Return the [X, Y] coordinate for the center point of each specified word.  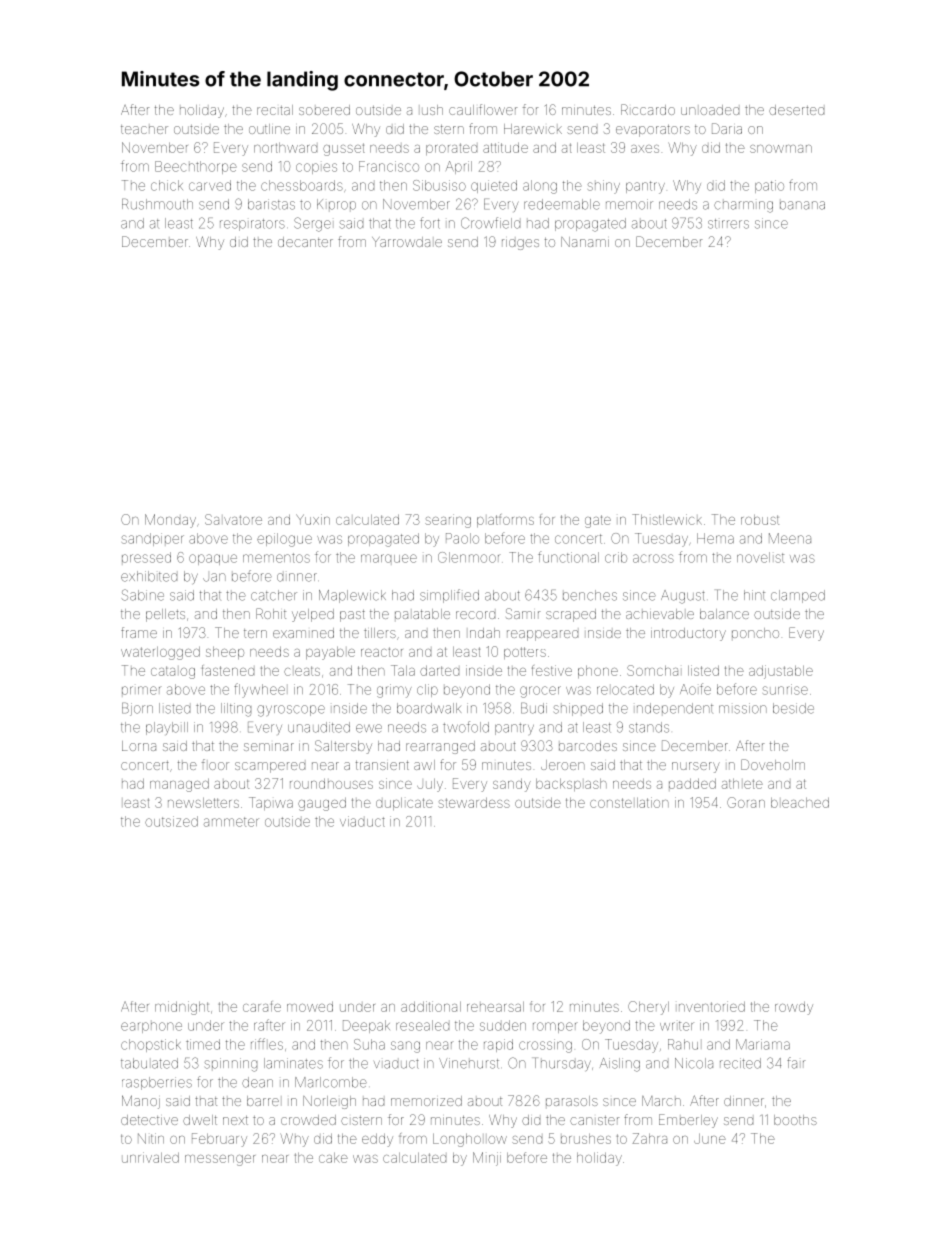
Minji [487, 1159]
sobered [324, 110]
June [710, 1139]
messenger [220, 1160]
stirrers [728, 224]
